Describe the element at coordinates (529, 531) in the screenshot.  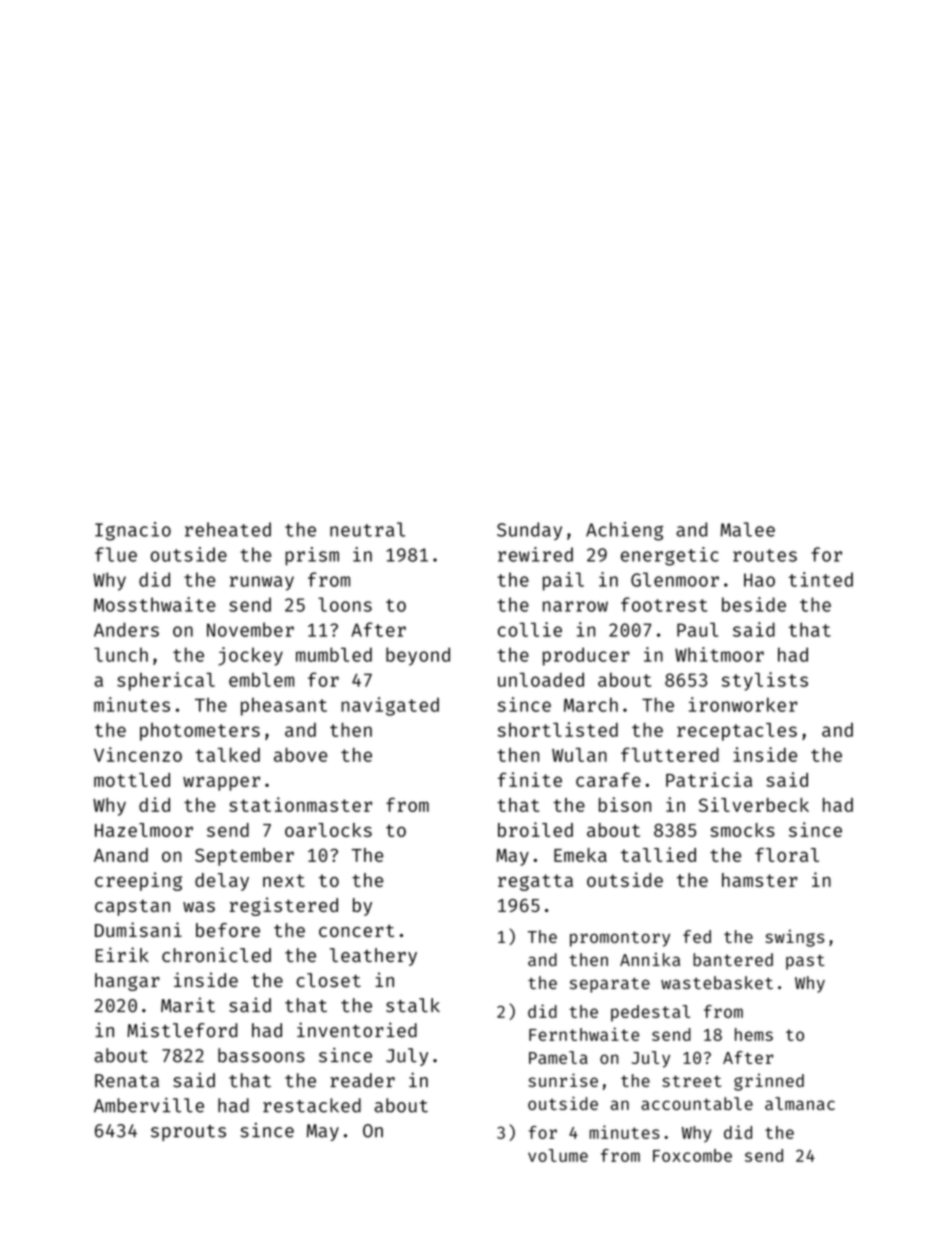
I see `Sunday` at that location.
